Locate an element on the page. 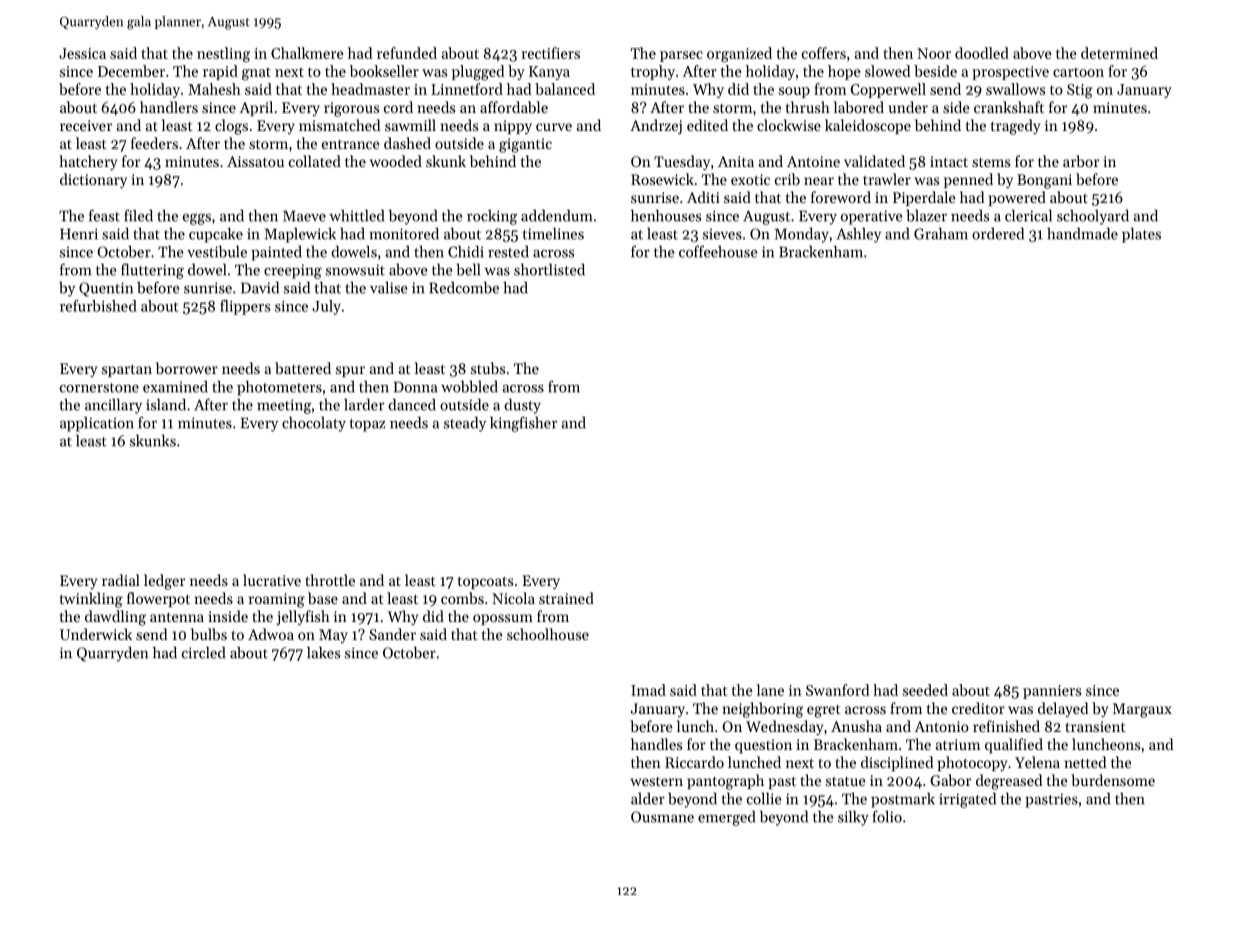  Kanya is located at coordinates (549, 73).
